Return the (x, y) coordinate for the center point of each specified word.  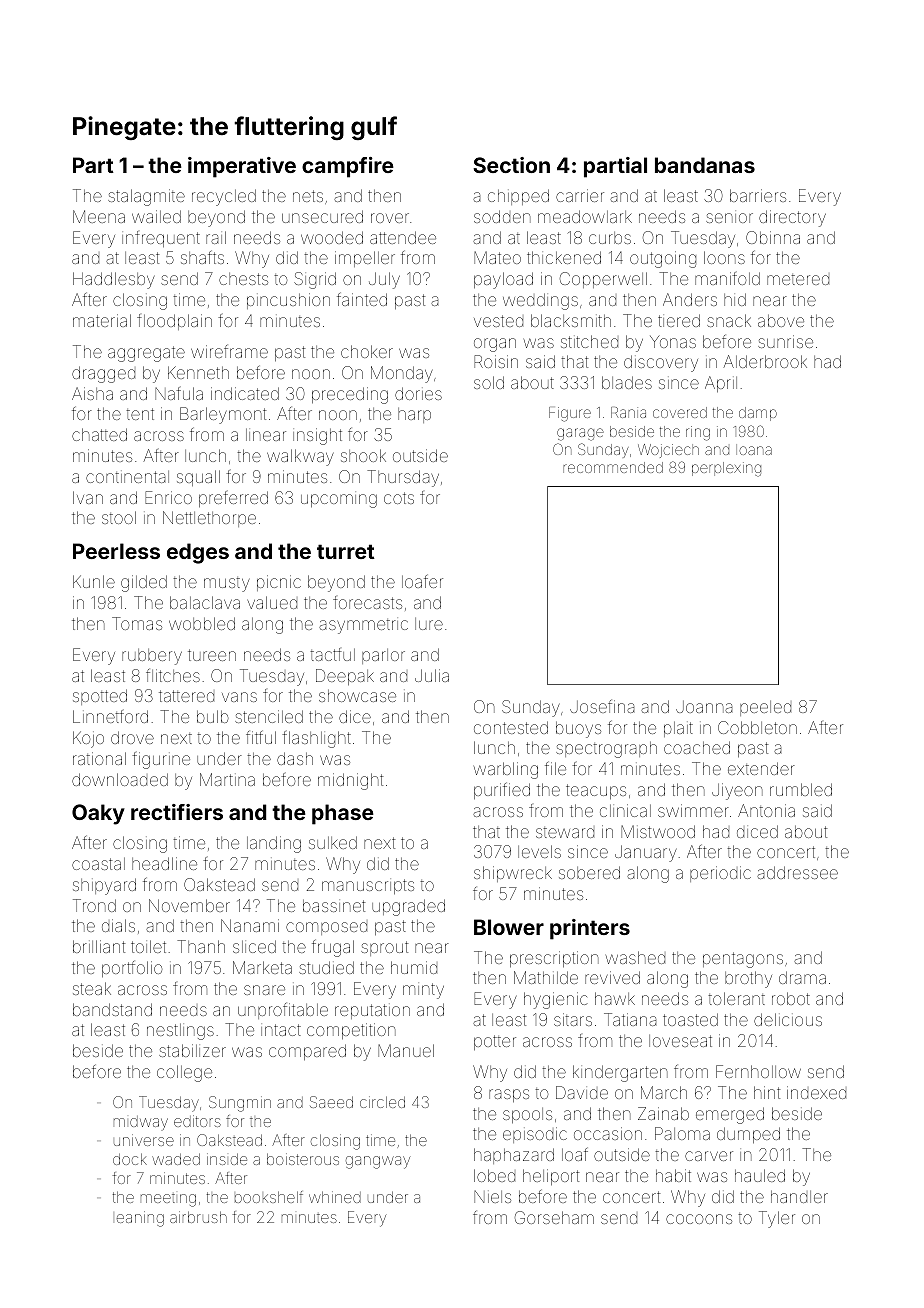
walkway (300, 457)
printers (590, 929)
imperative (242, 167)
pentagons (743, 960)
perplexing (726, 469)
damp (758, 414)
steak (92, 988)
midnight (350, 781)
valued (272, 602)
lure (429, 624)
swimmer (693, 810)
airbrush (198, 1217)
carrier (580, 195)
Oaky (98, 814)
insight (317, 436)
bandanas (705, 165)
